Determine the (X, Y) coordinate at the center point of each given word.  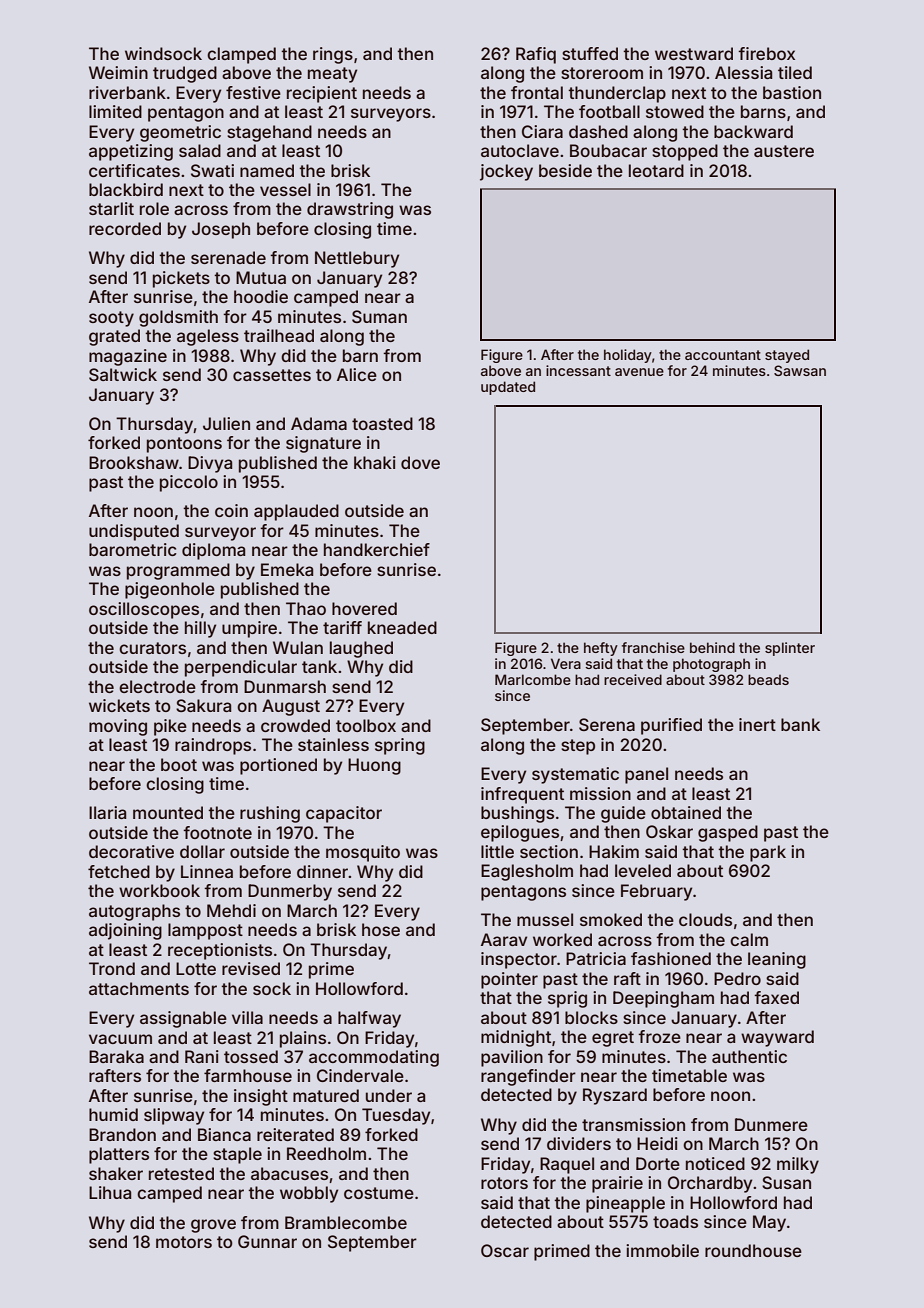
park (768, 853)
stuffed (590, 53)
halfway (369, 1019)
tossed (251, 1056)
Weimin (118, 72)
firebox (766, 53)
